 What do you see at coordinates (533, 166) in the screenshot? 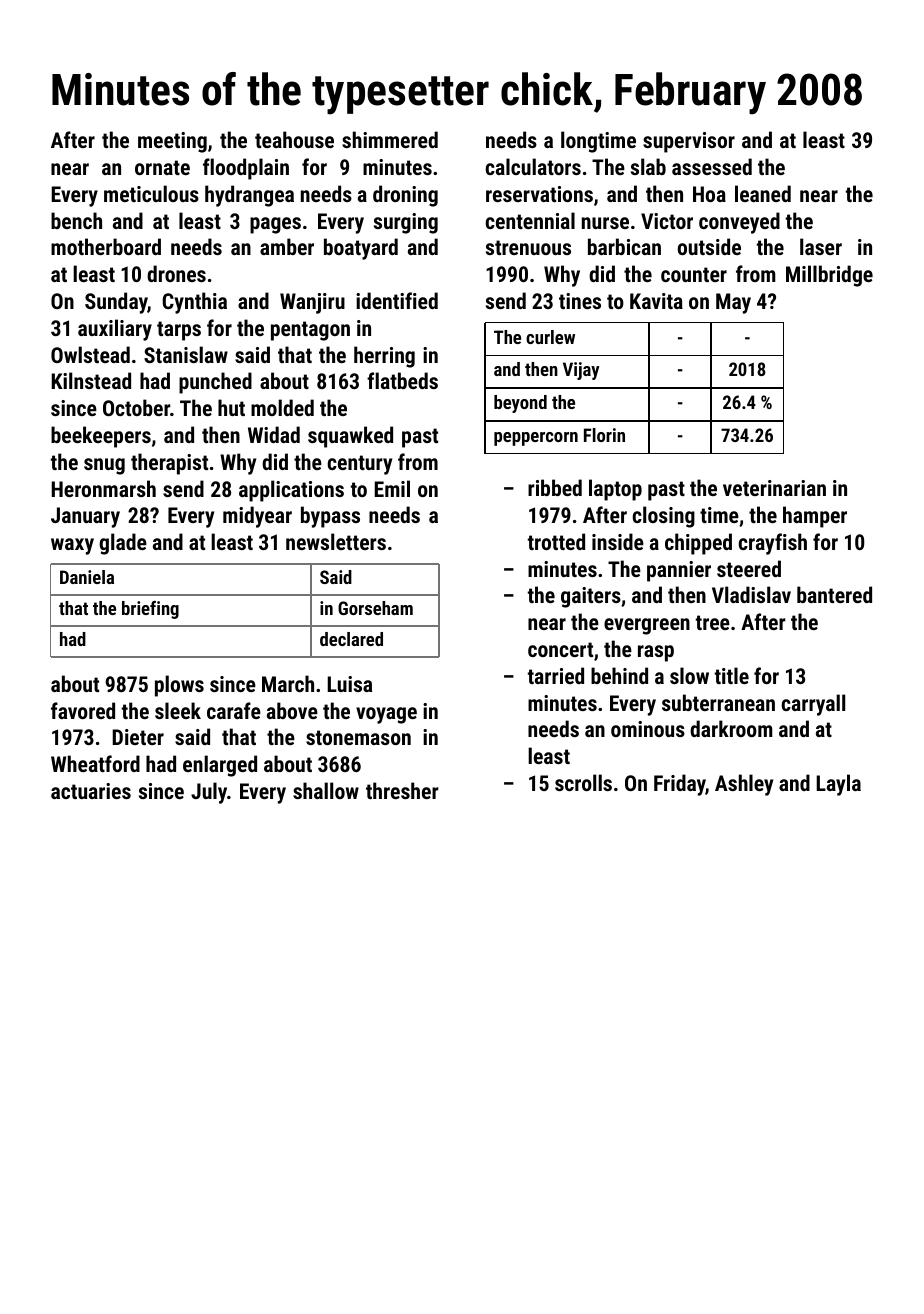
I see `calculators` at bounding box center [533, 166].
